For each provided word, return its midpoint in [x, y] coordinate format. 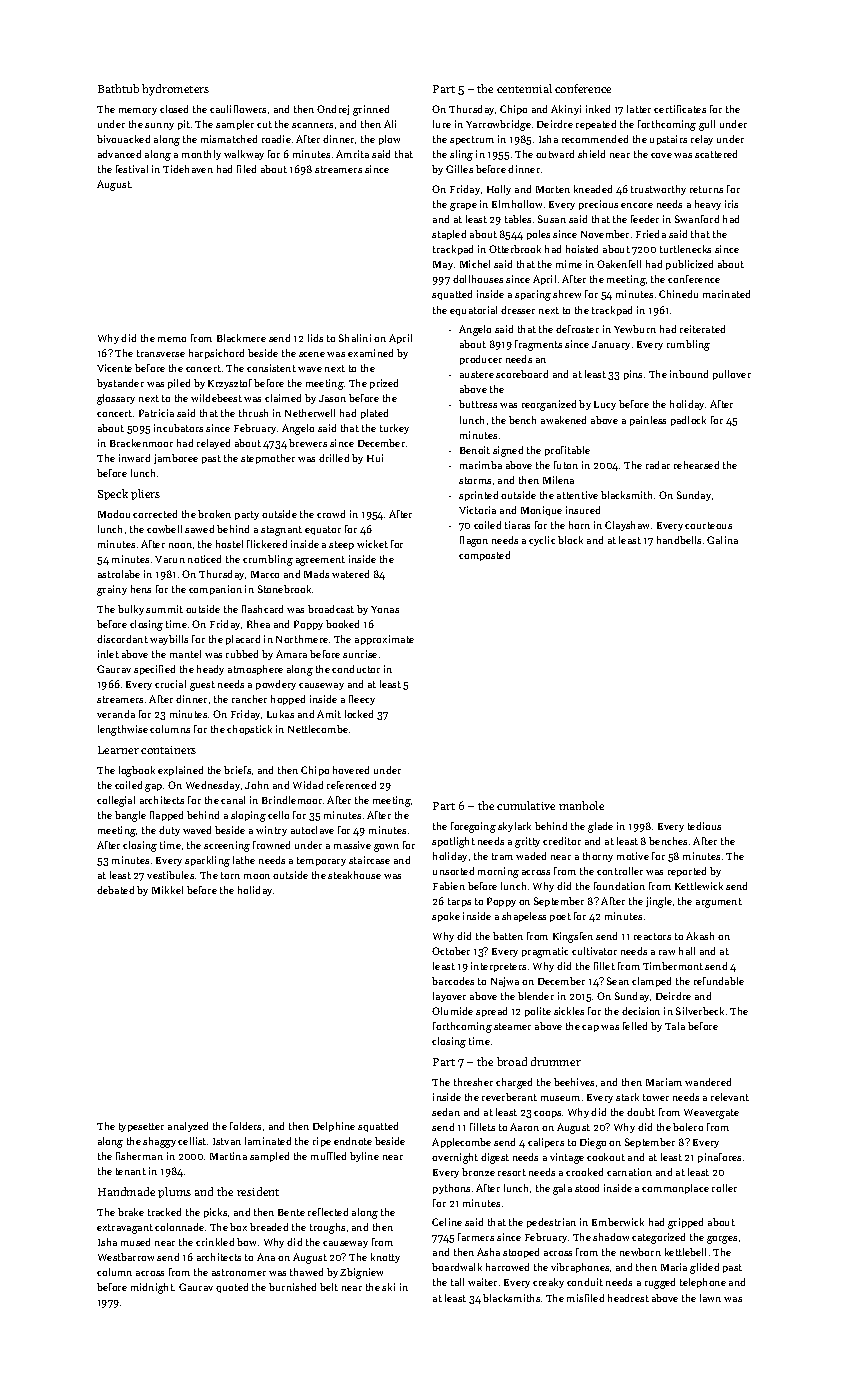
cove [661, 155]
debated [115, 890]
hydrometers [175, 90]
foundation [619, 886]
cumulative [526, 805]
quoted [232, 1288]
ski [388, 1287]
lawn [710, 1298]
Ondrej [333, 110]
